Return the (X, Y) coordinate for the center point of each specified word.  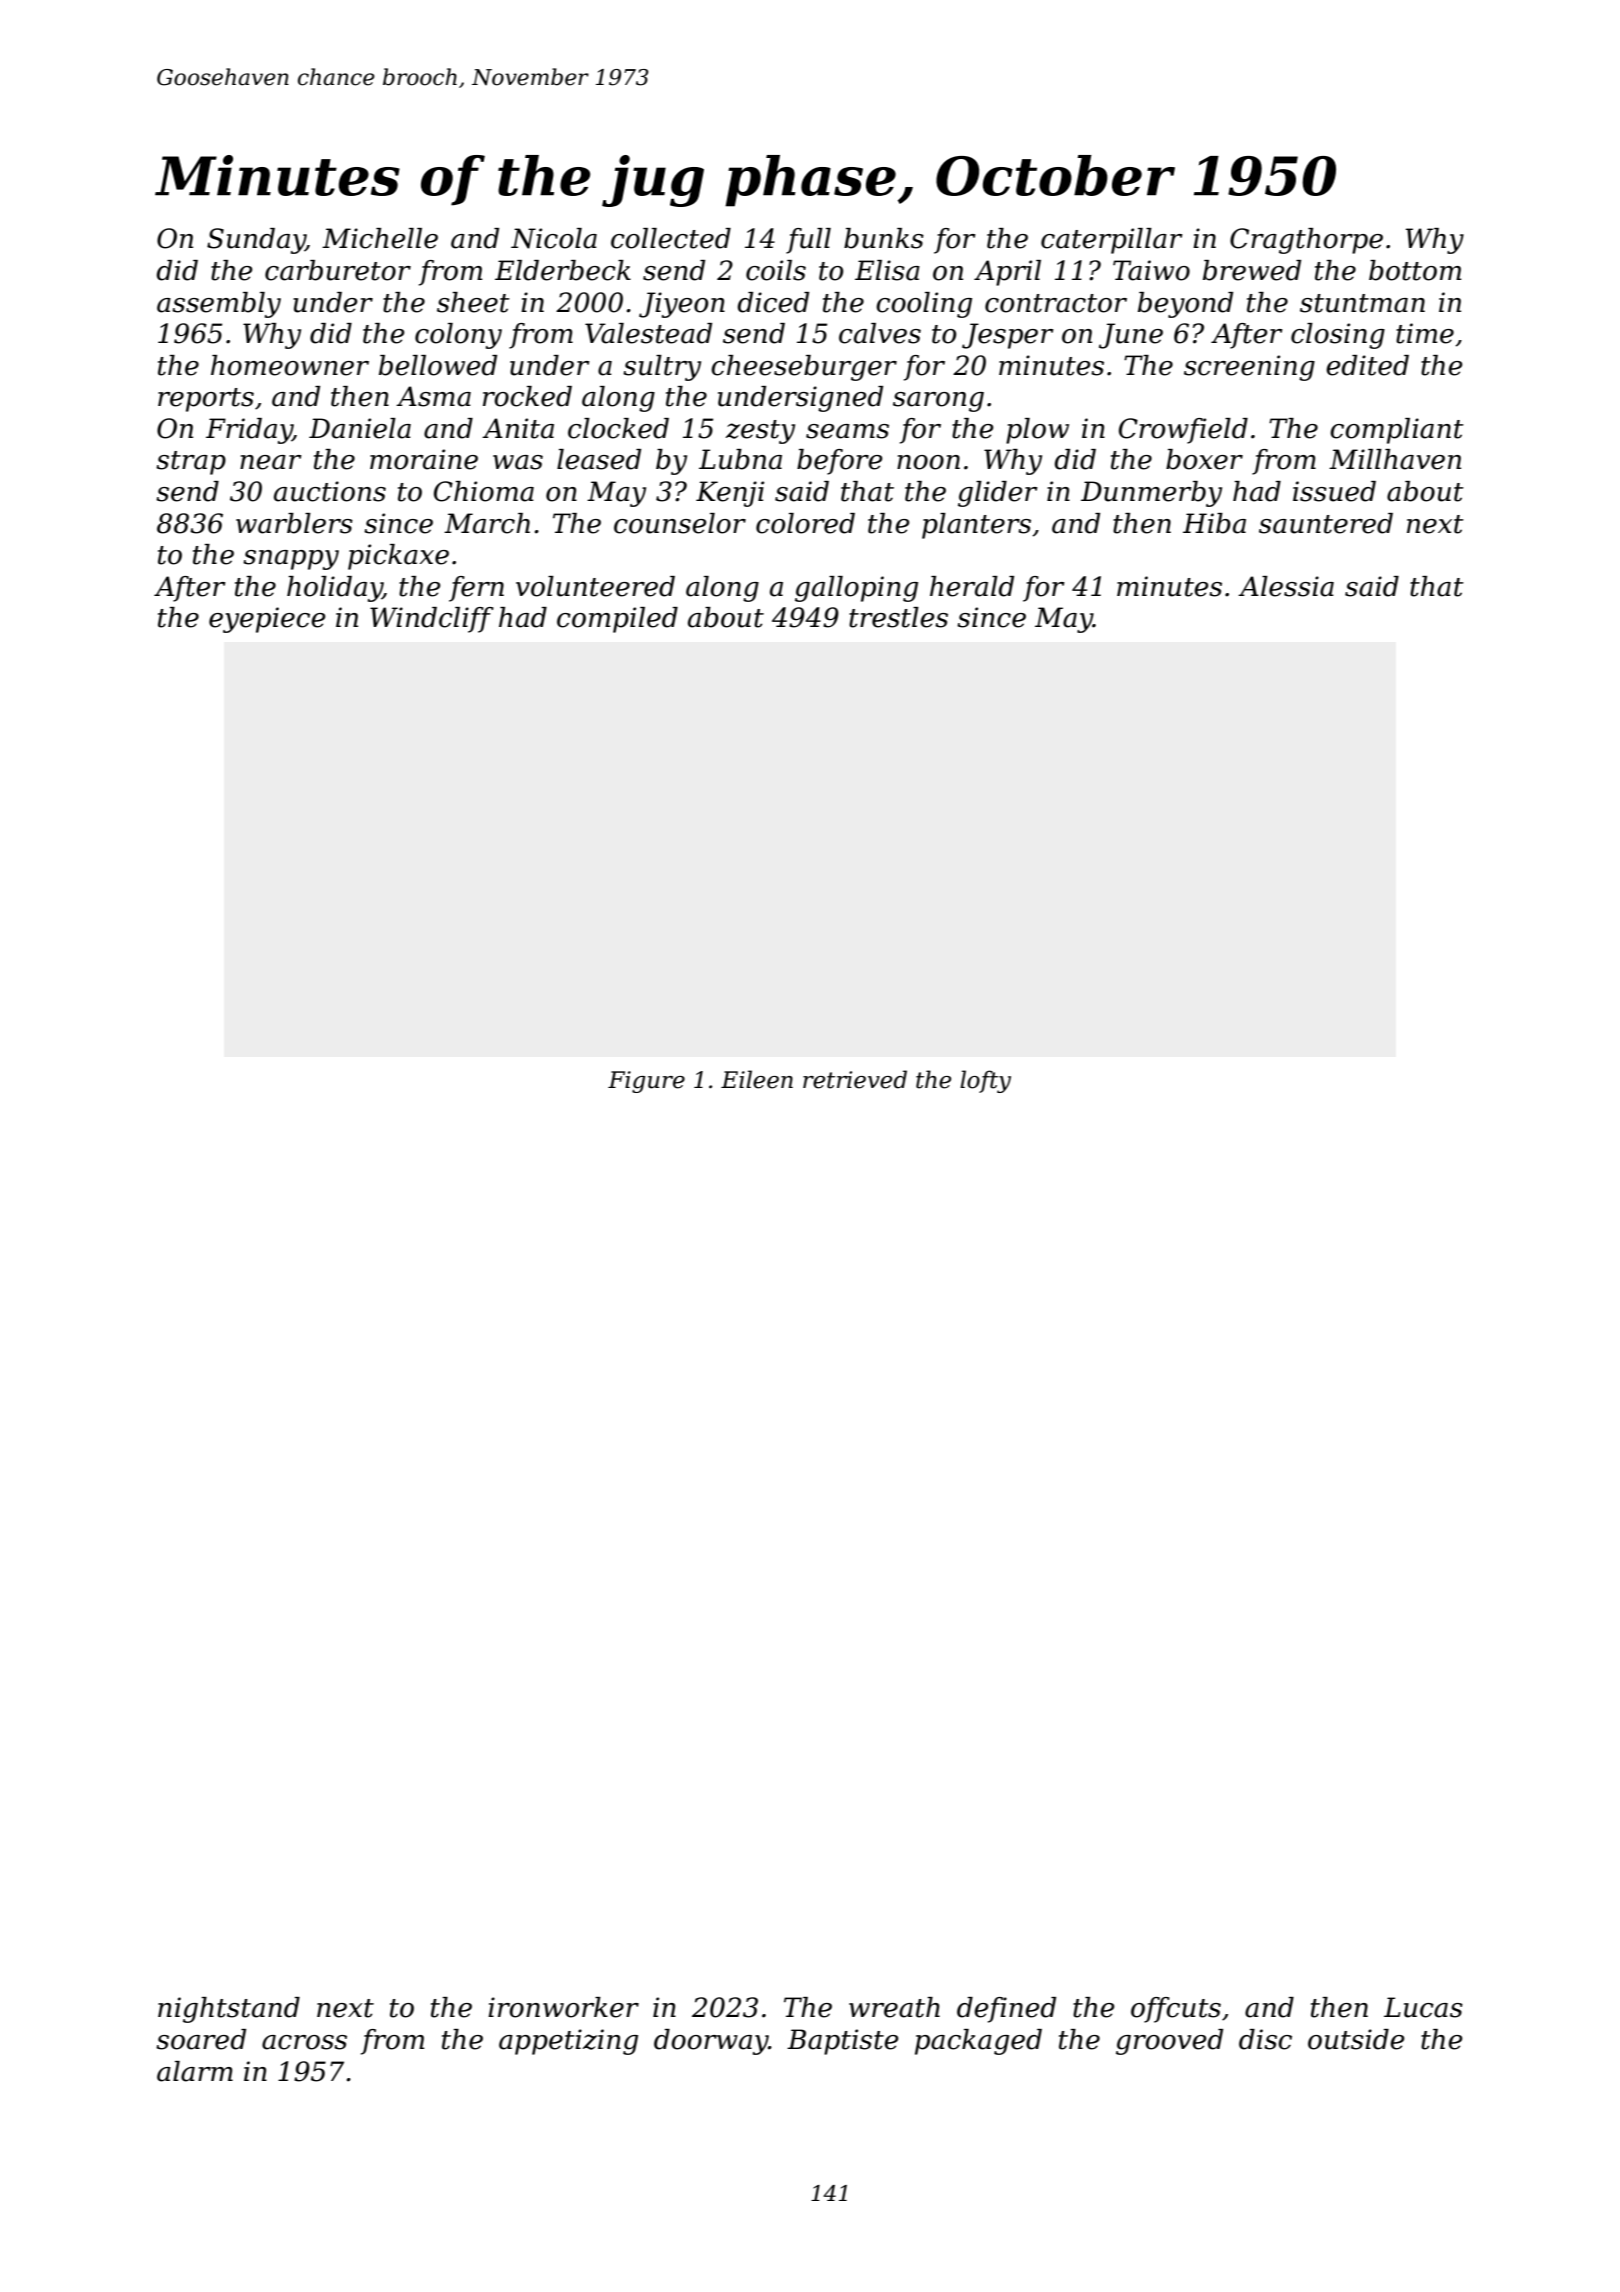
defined (1006, 2010)
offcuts (1176, 2010)
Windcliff (432, 620)
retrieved (855, 1079)
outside (1356, 2039)
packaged (978, 2042)
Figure (646, 1082)
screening (1249, 368)
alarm (195, 2071)
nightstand (229, 2010)
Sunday (256, 241)
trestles (898, 617)
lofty (985, 1081)
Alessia (1286, 586)
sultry (662, 368)
